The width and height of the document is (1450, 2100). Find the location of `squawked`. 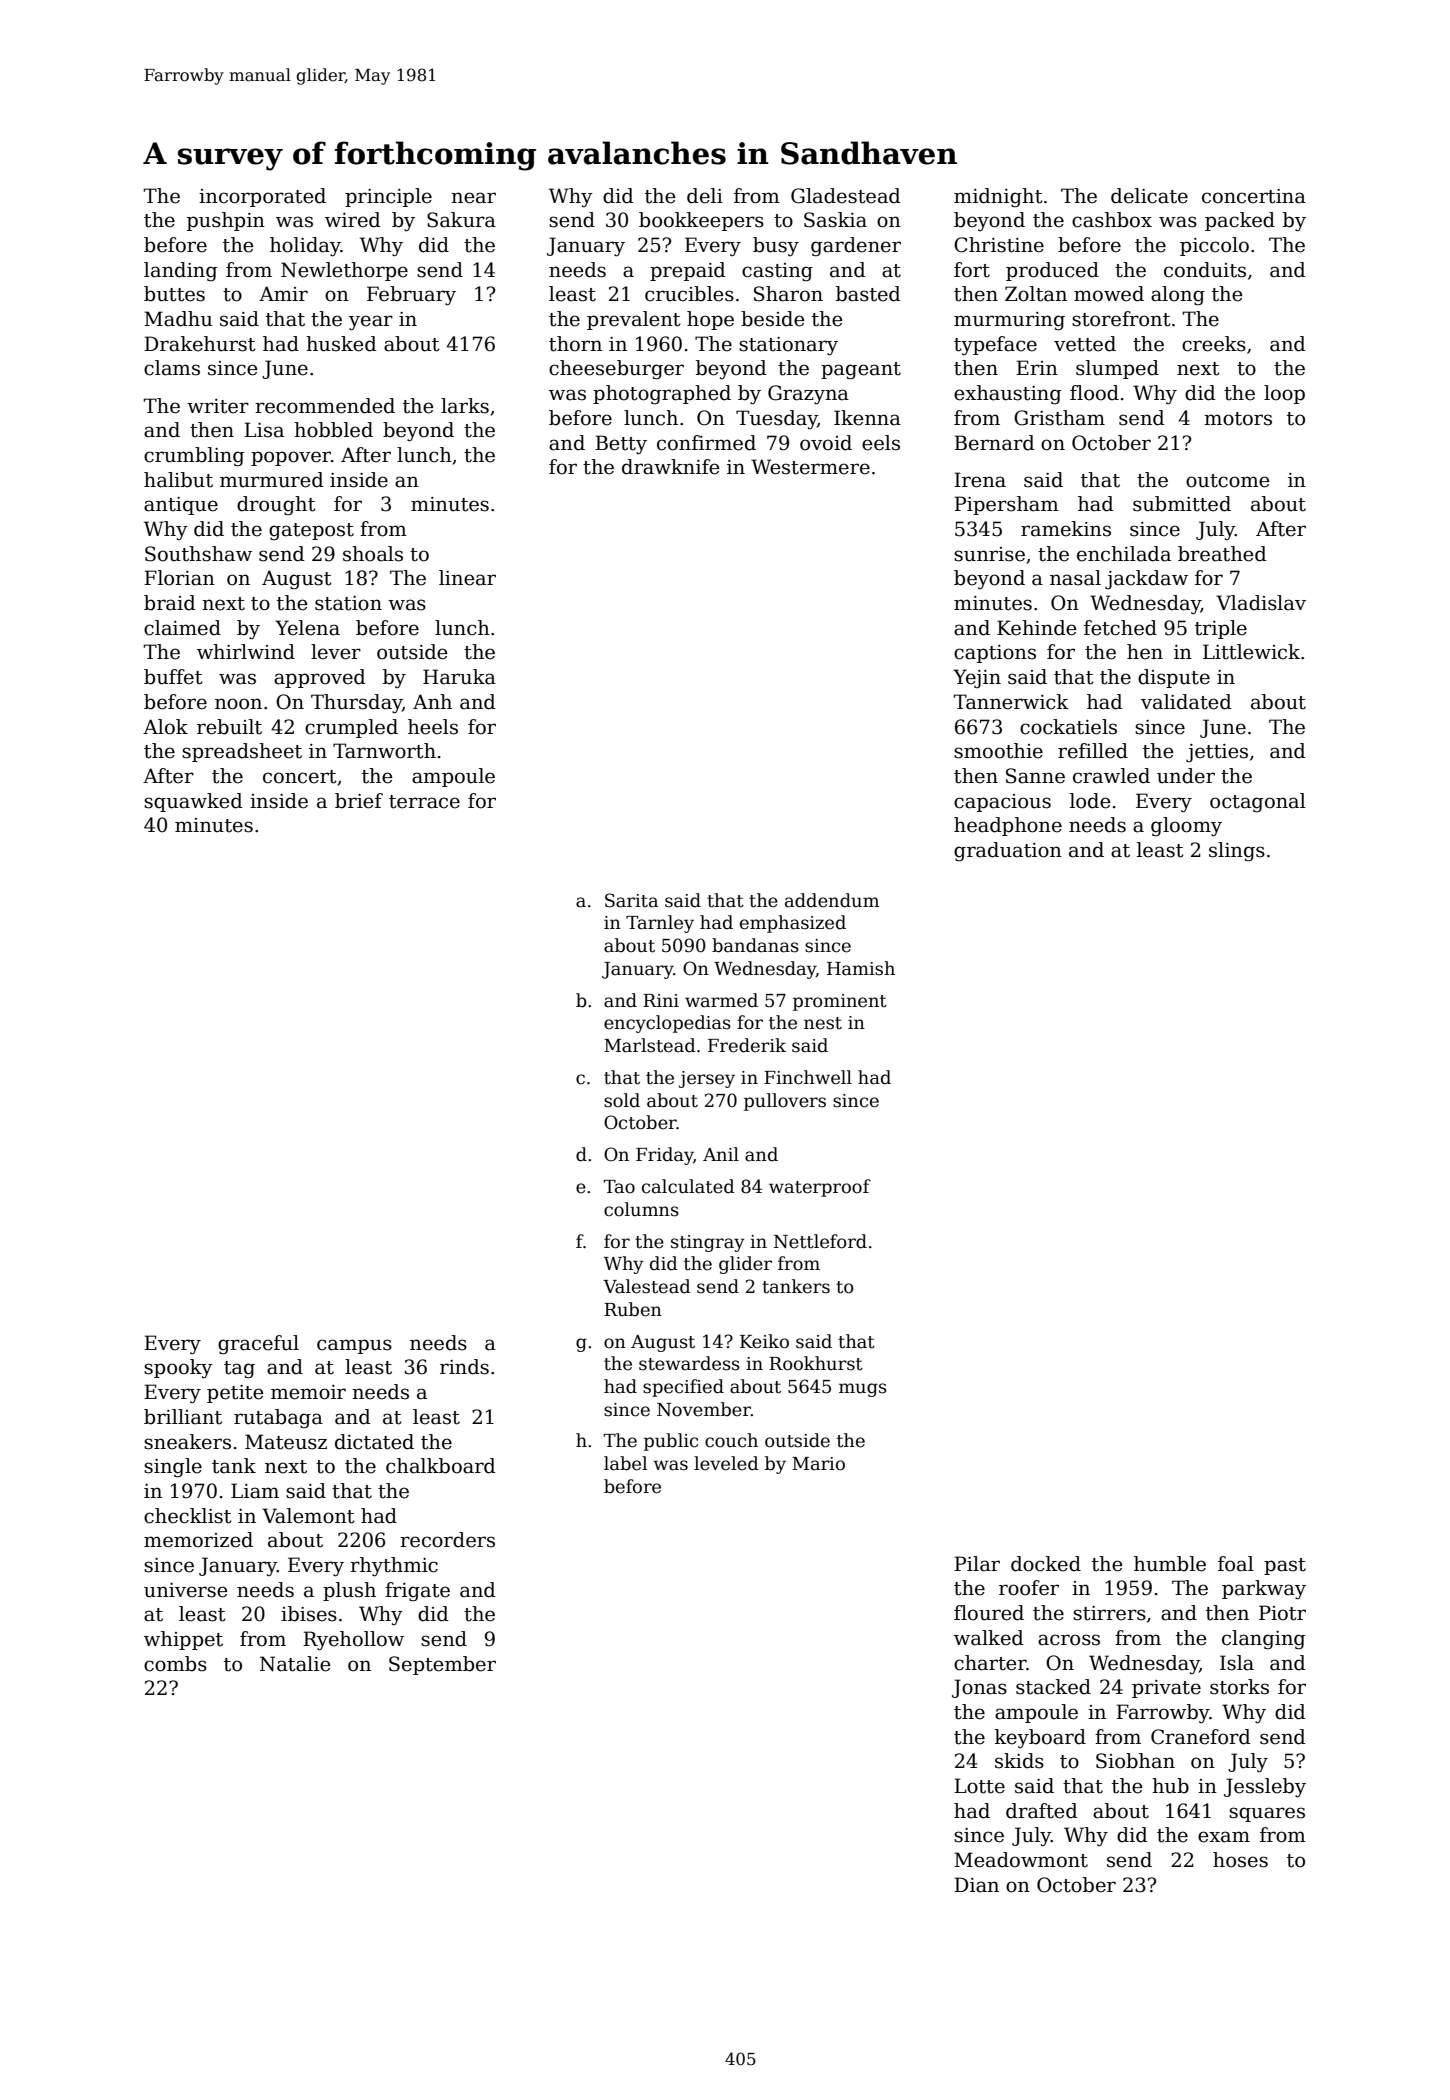

squawked is located at coordinates (193, 802).
